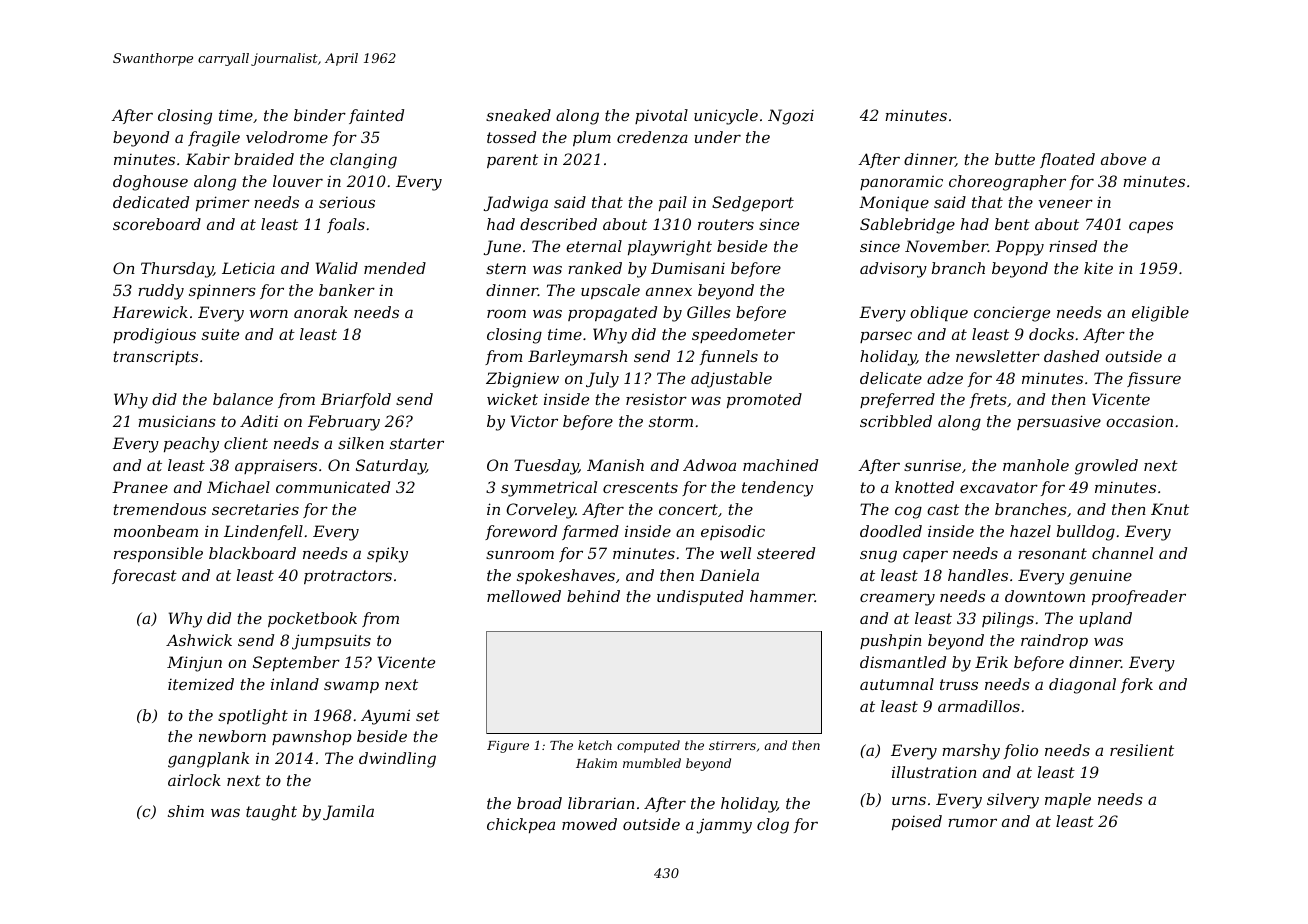 This page has height=924, width=1308. What do you see at coordinates (1105, 619) in the page?
I see `upland` at bounding box center [1105, 619].
